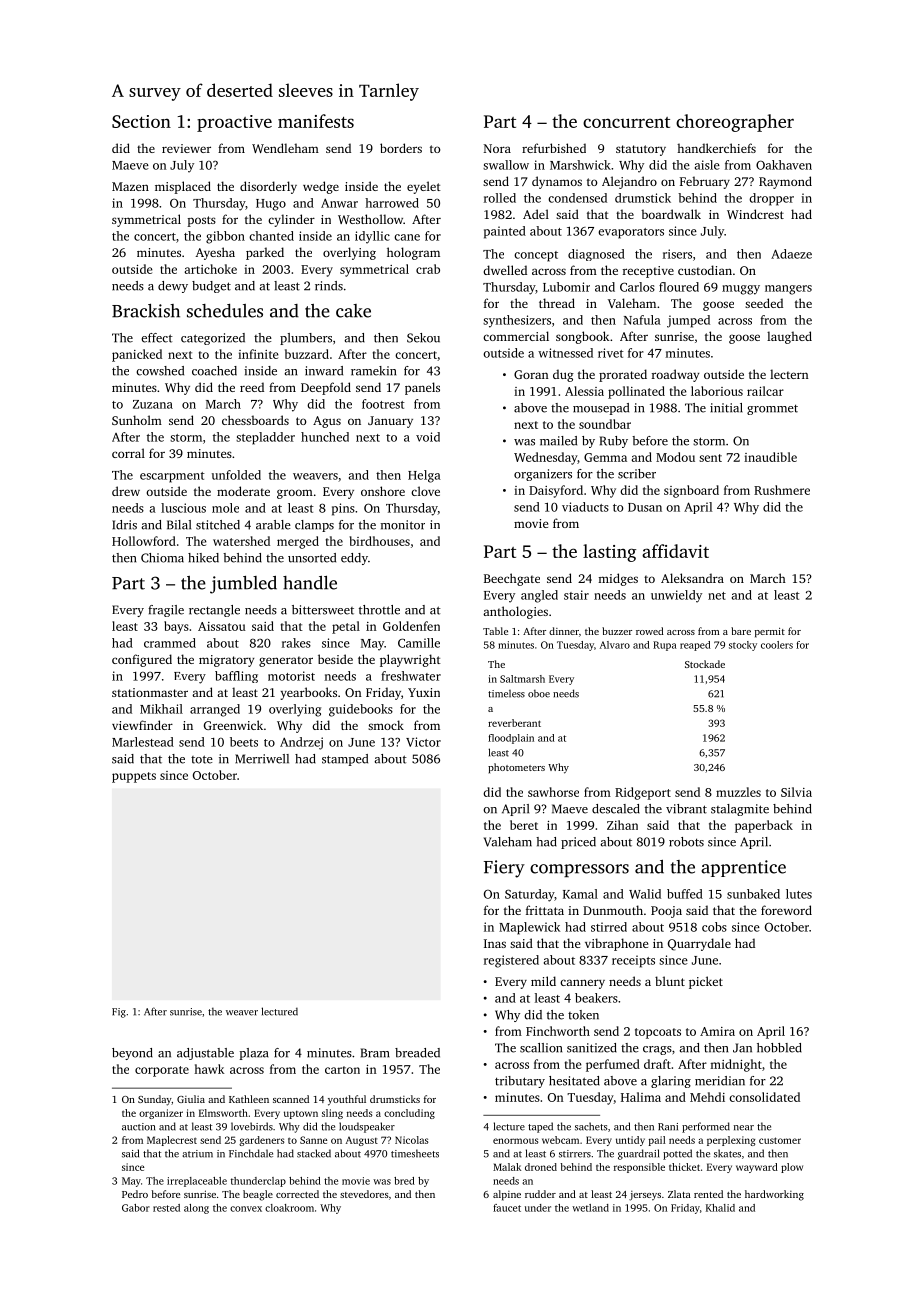 The width and height of the screenshot is (924, 1308). What do you see at coordinates (373, 371) in the screenshot?
I see `ramekin` at bounding box center [373, 371].
